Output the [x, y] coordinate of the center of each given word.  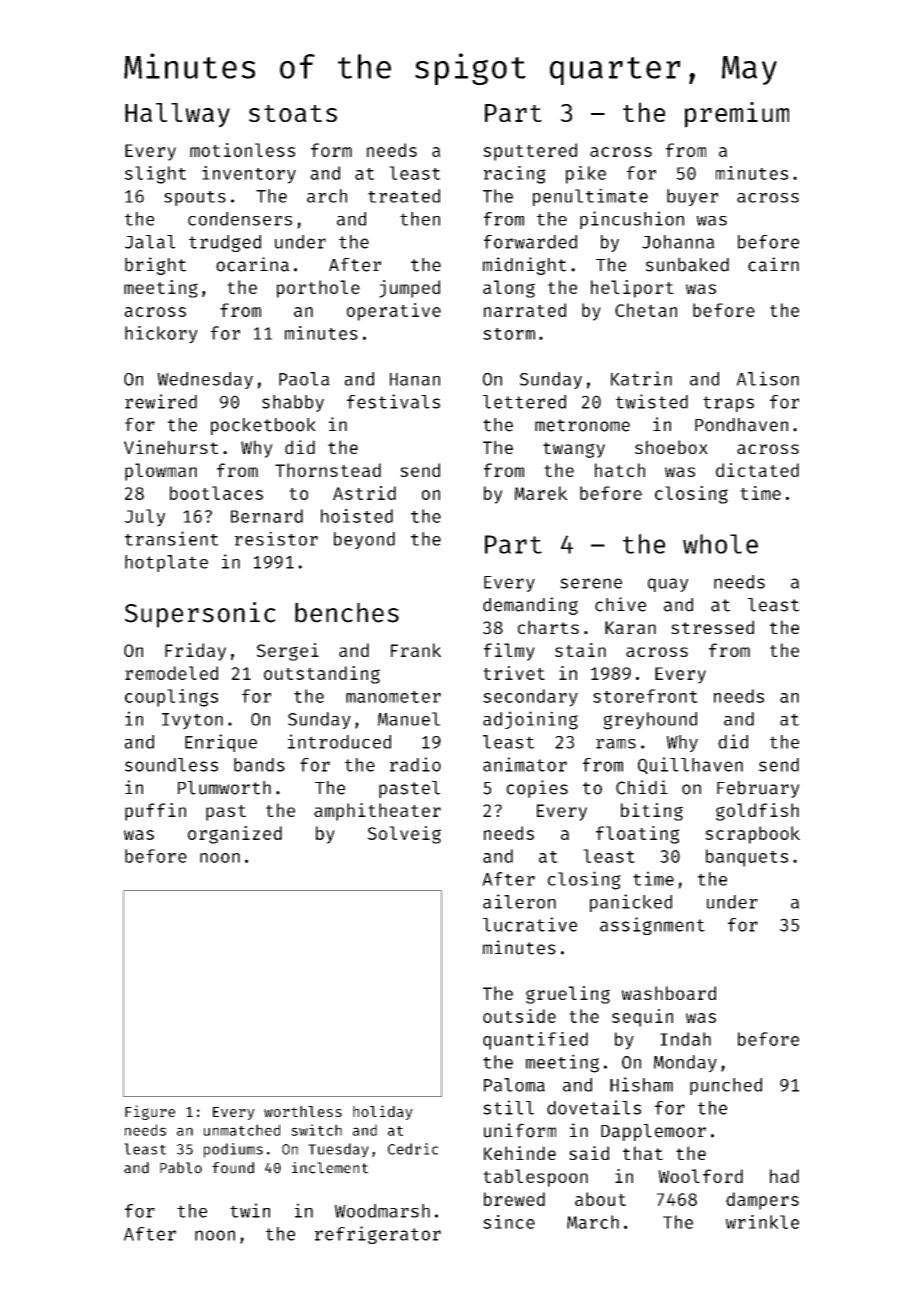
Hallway [177, 115]
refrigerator [378, 1235]
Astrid [364, 493]
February [758, 789]
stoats [293, 113]
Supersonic [200, 615]
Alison [767, 378]
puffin [155, 812]
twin [250, 1210]
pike [586, 175]
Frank [416, 650]
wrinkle [762, 1222]
